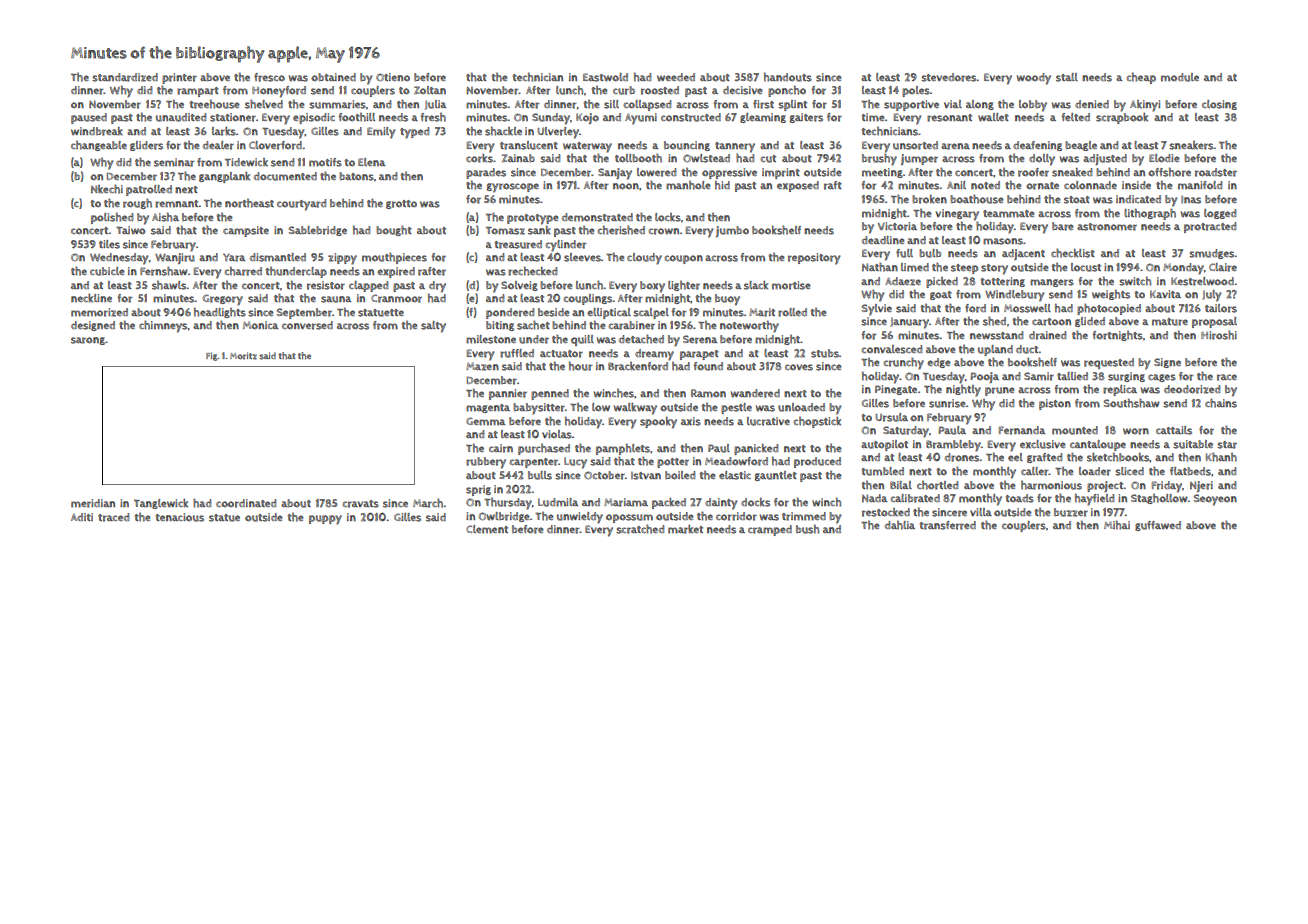 The image size is (1308, 924). Describe the element at coordinates (325, 520) in the document. I see `puppy` at that location.
